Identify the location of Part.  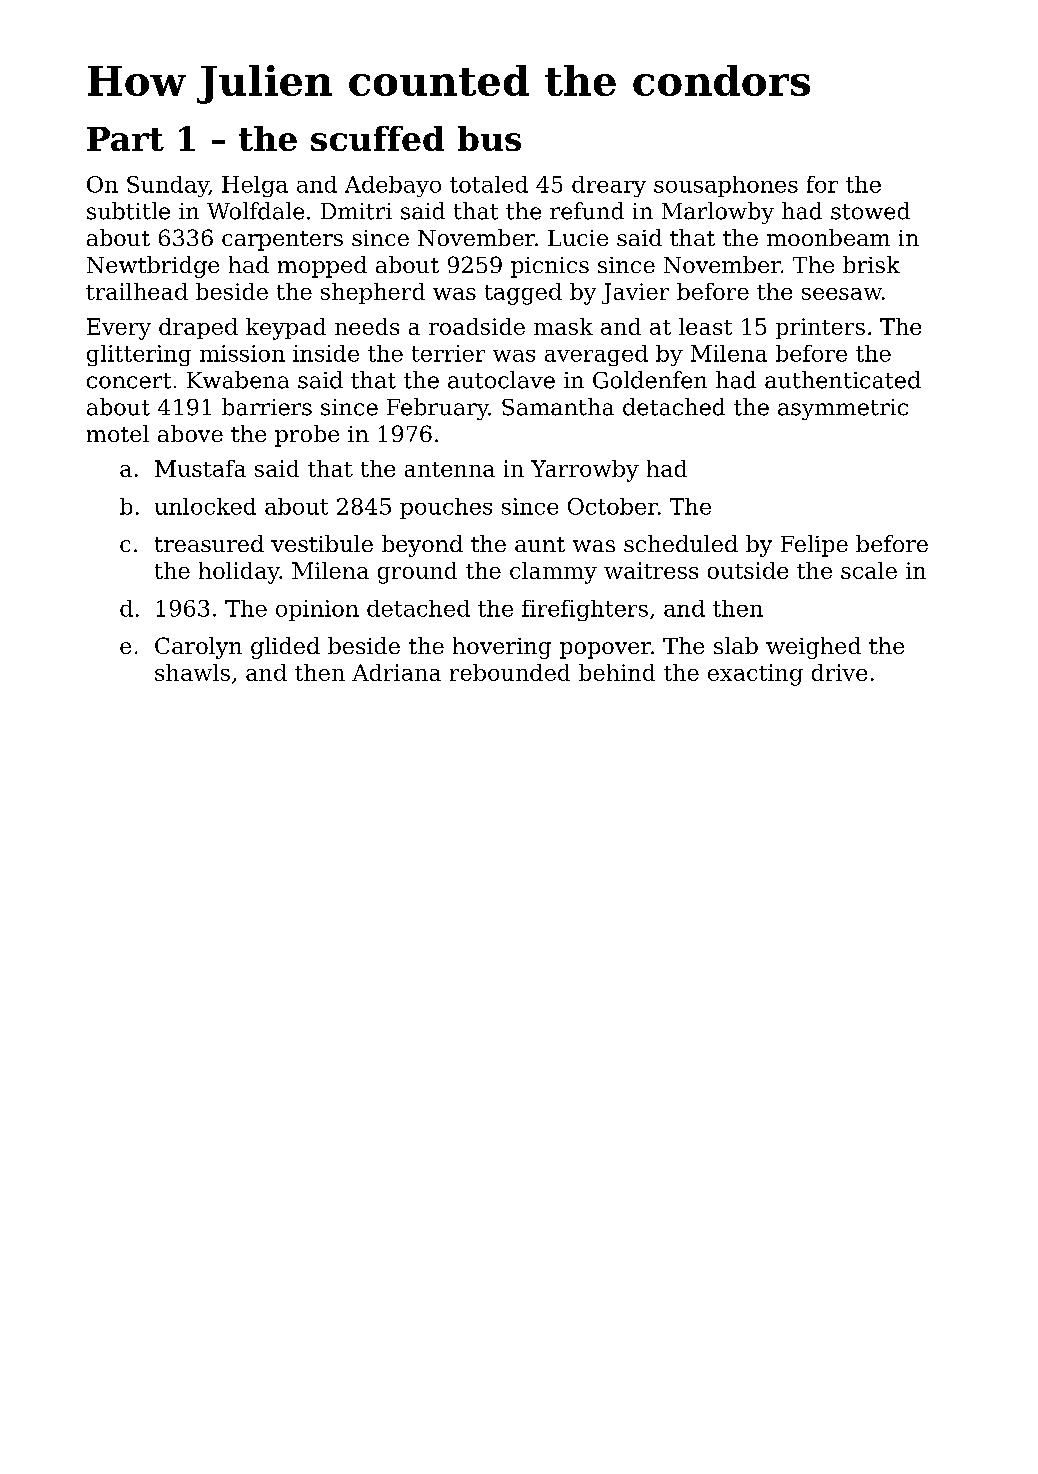
(125, 139).
